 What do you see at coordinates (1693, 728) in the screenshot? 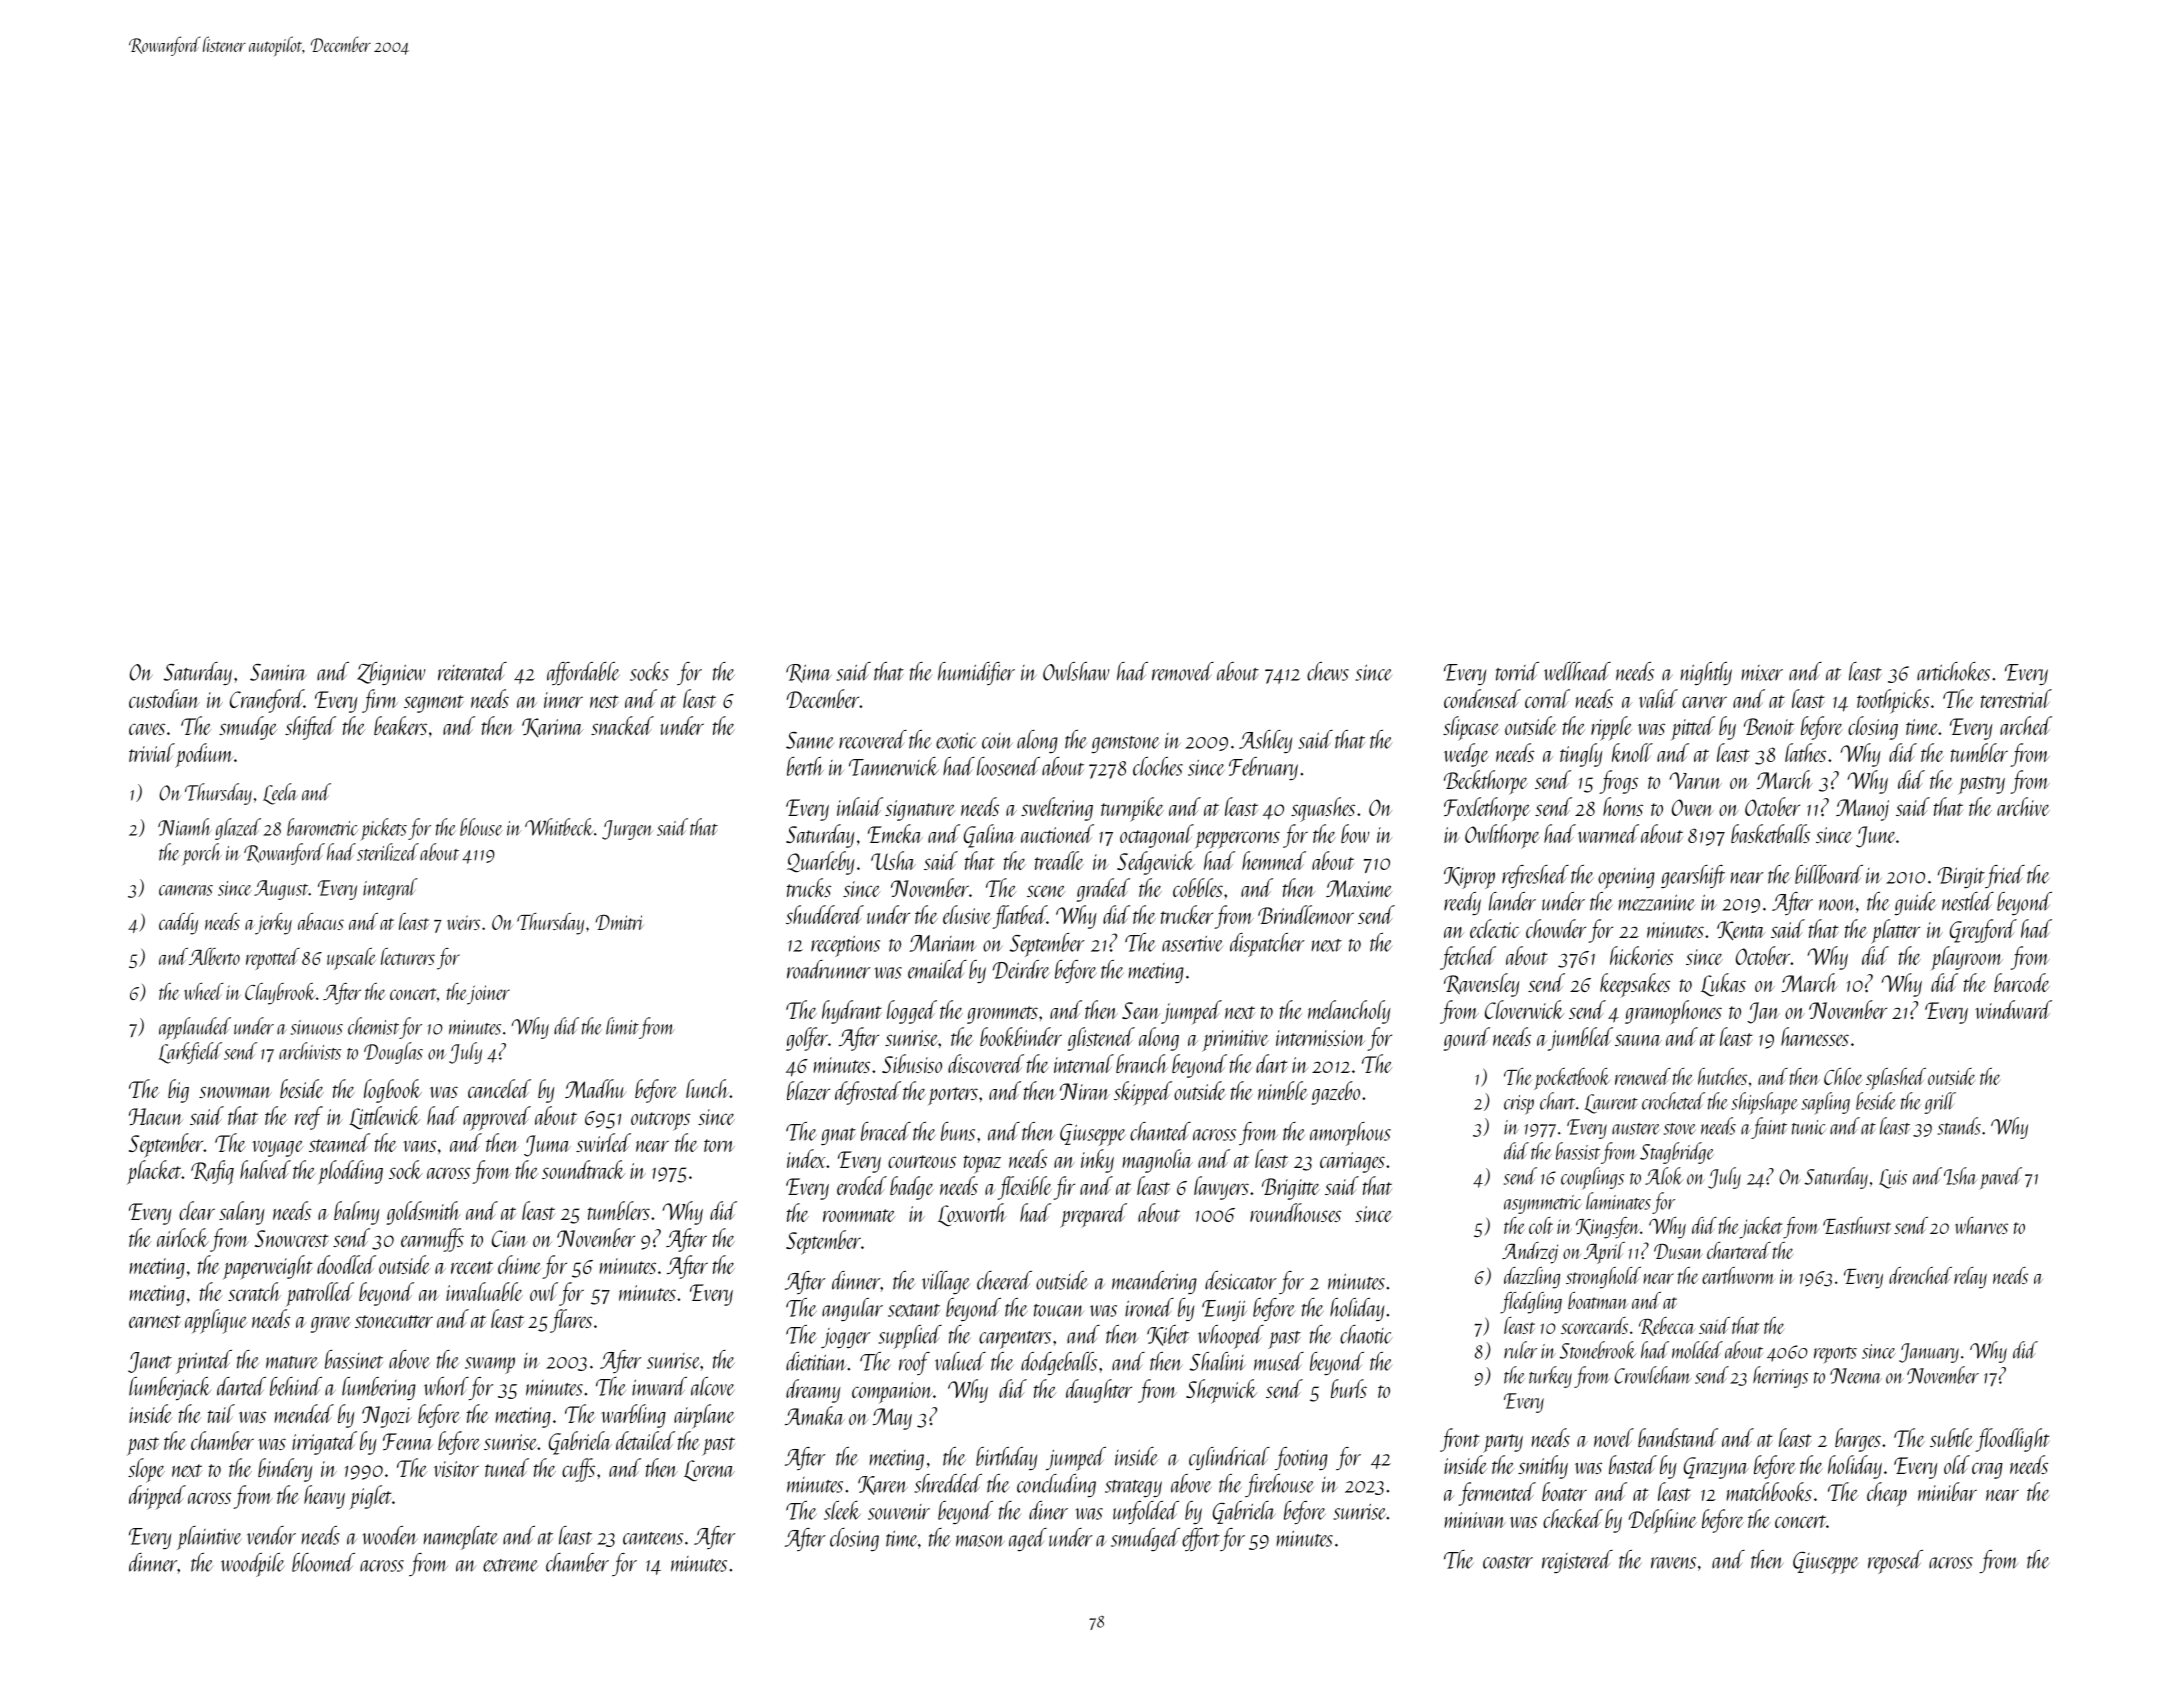
I see `pitted` at bounding box center [1693, 728].
